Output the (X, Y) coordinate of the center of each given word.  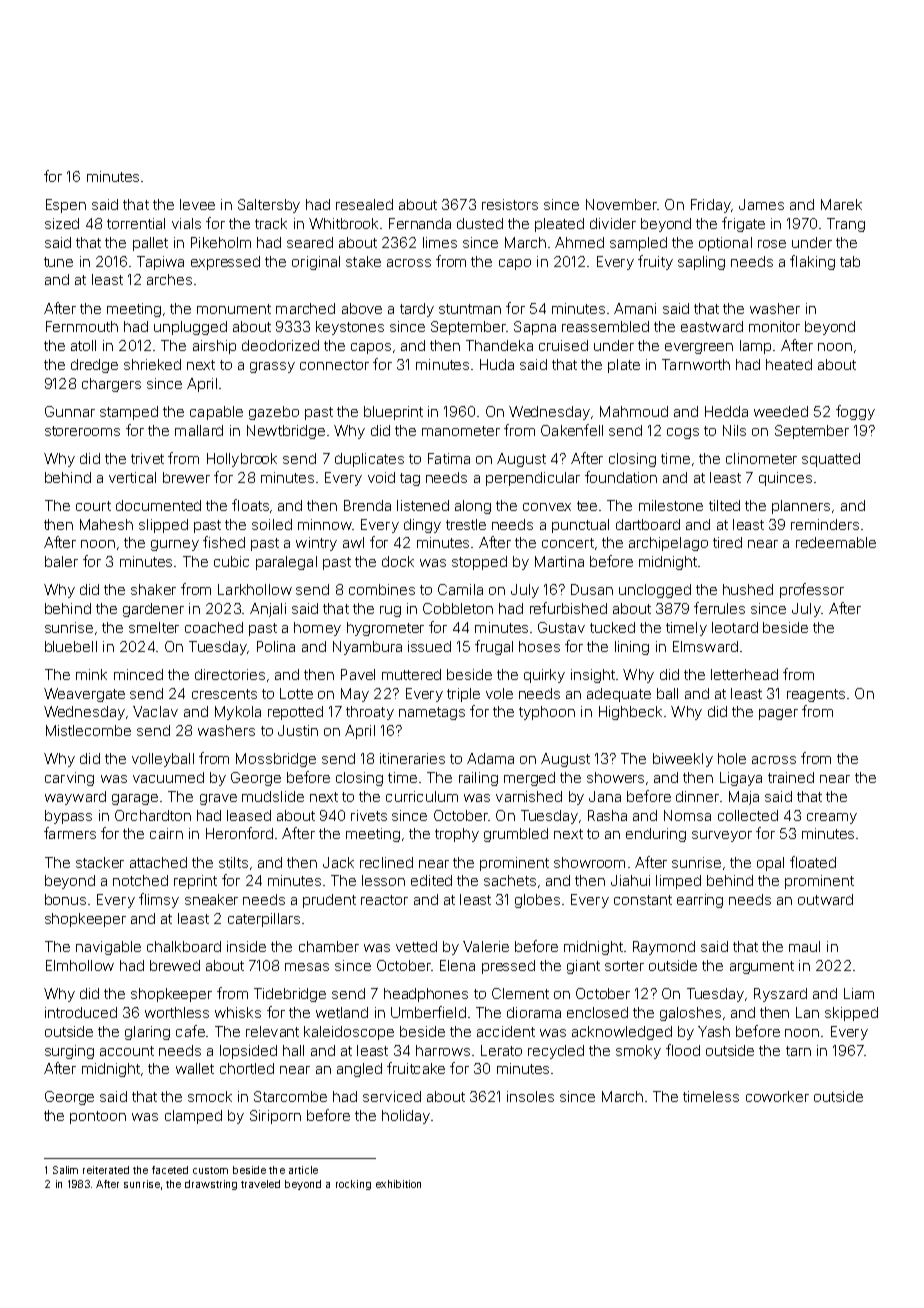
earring (700, 901)
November (621, 204)
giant (583, 967)
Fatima (449, 458)
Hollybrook (242, 460)
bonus (65, 899)
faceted (170, 1170)
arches (169, 279)
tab (850, 261)
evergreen (699, 348)
